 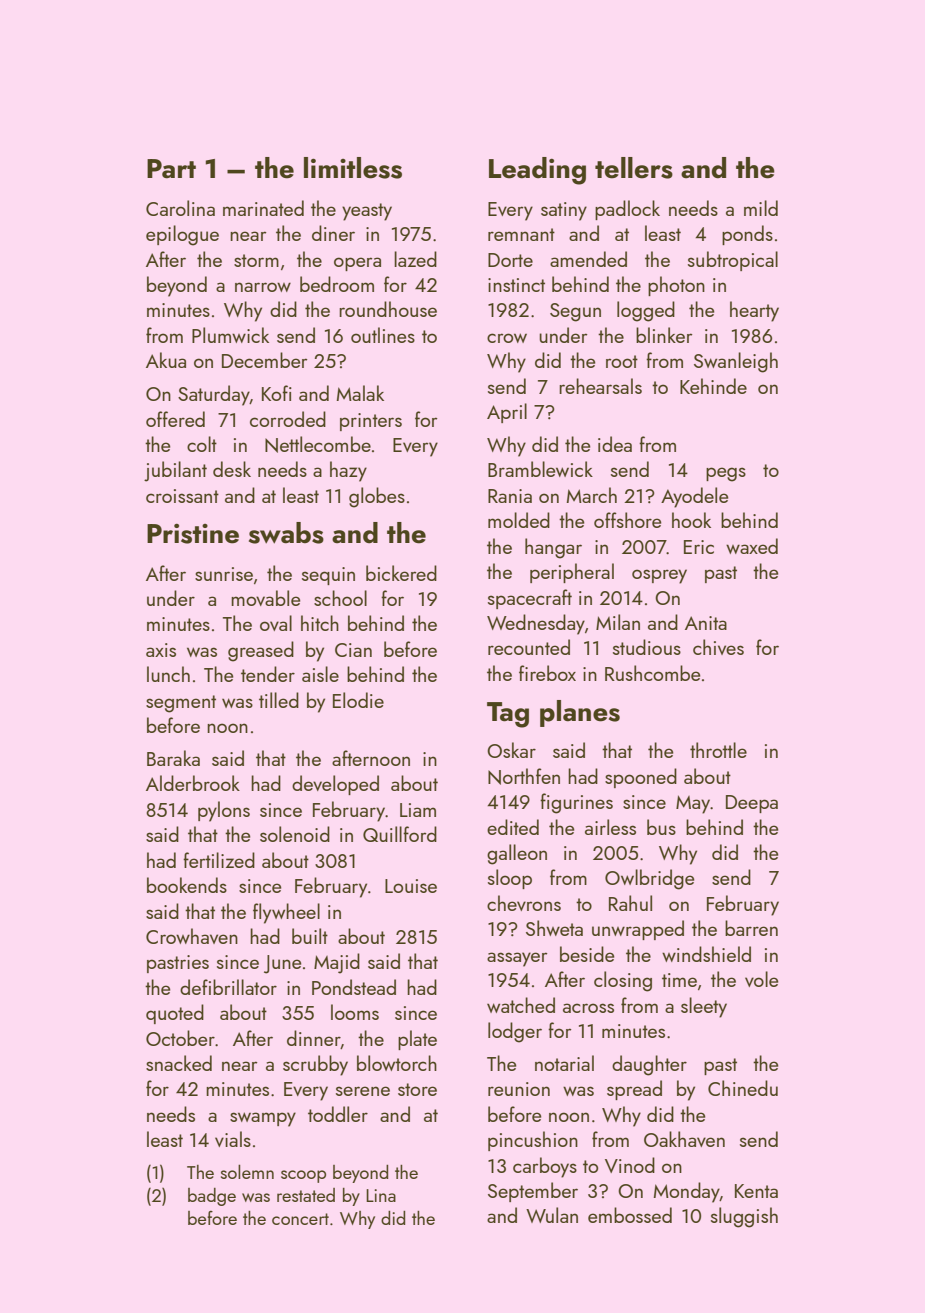 What do you see at coordinates (553, 548) in the screenshot?
I see `hangar` at bounding box center [553, 548].
